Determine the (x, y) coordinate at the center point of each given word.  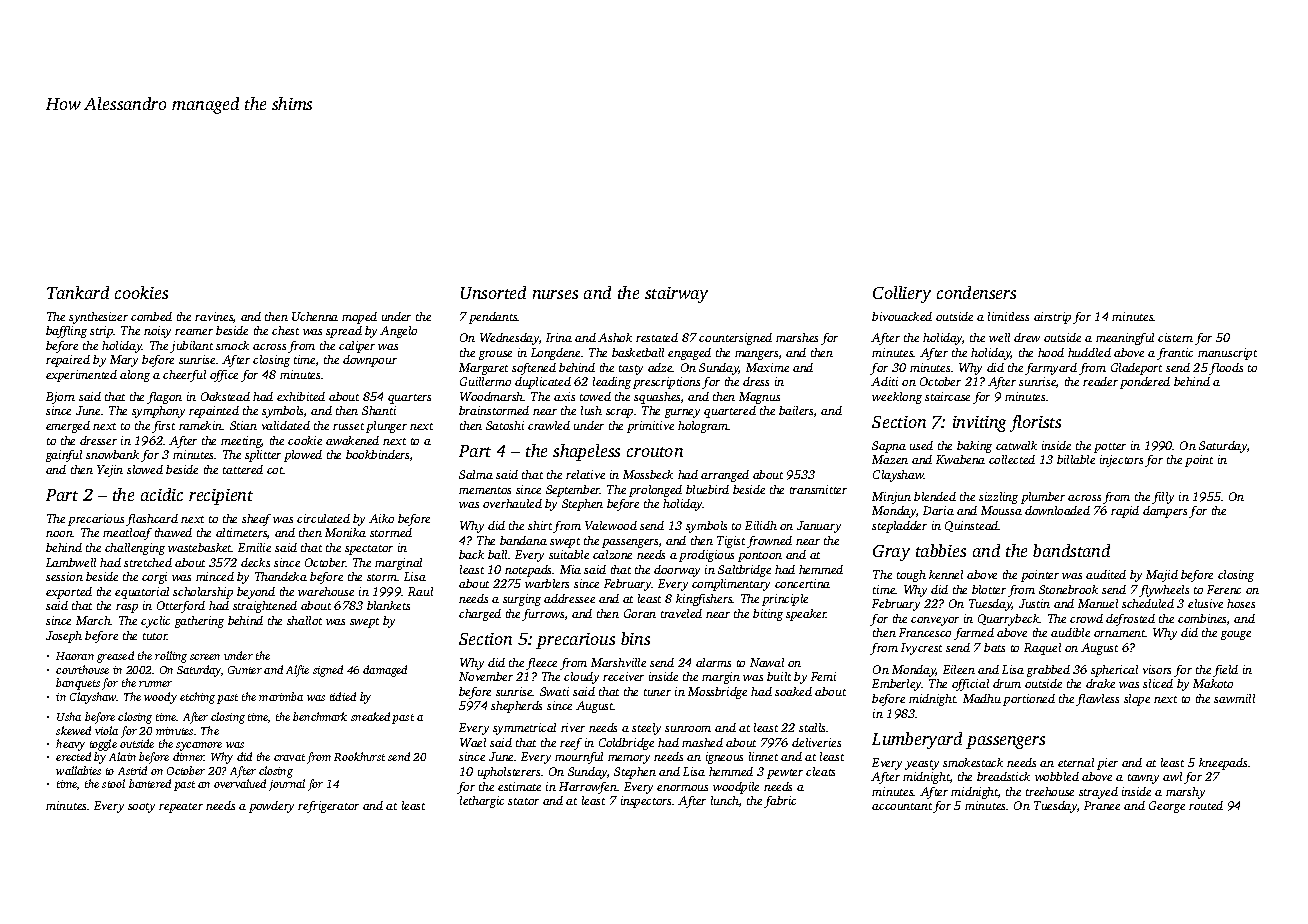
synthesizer (98, 318)
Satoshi (505, 425)
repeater (181, 808)
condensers (976, 292)
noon (59, 534)
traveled (681, 613)
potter (1110, 448)
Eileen (959, 669)
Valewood (611, 525)
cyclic (155, 622)
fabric (780, 802)
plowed (303, 456)
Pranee (1102, 805)
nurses (555, 294)
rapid (1125, 512)
